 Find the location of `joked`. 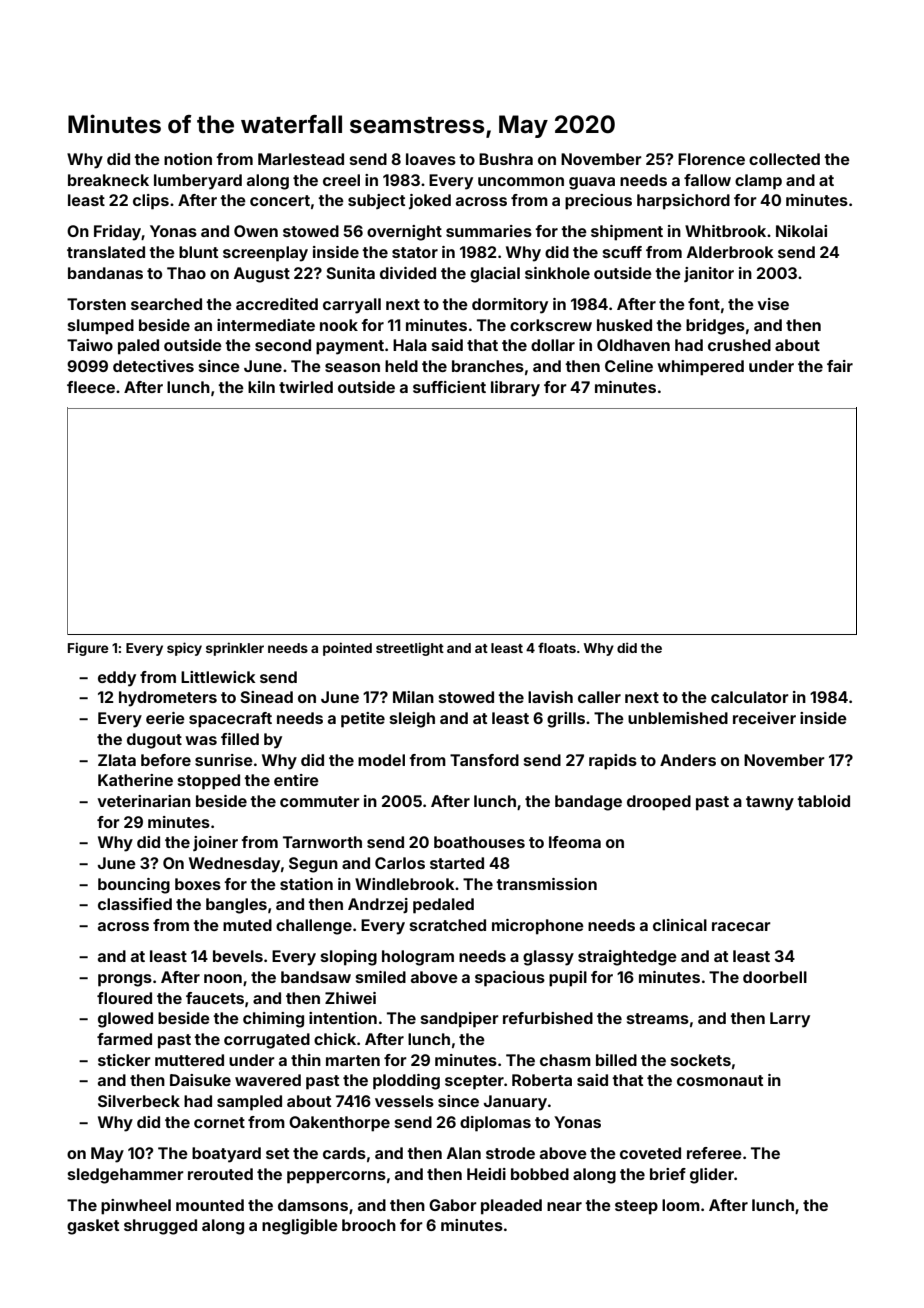

joked is located at coordinates (430, 201).
